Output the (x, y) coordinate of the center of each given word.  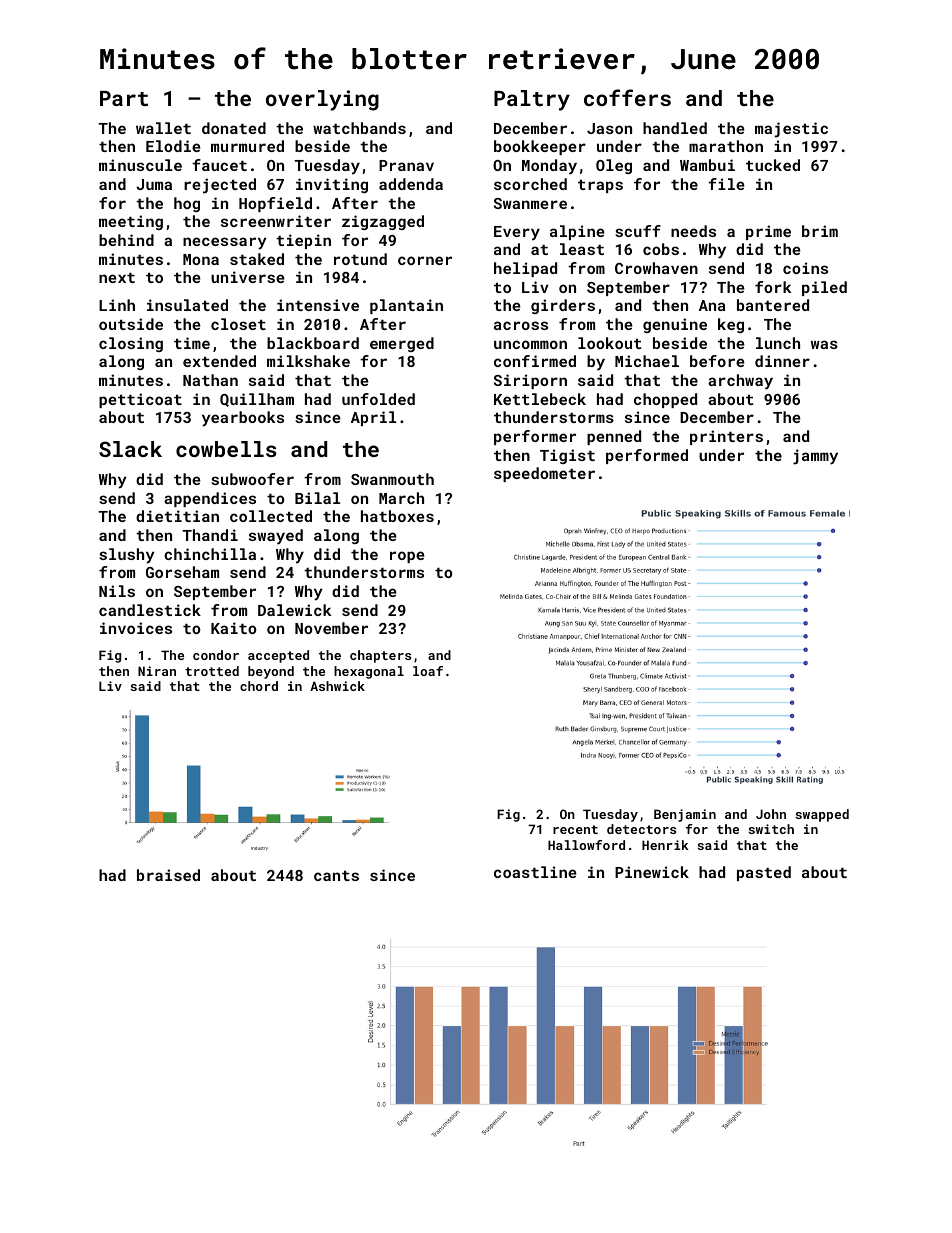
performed (647, 456)
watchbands (359, 128)
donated (234, 128)
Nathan (210, 380)
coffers (627, 97)
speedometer (544, 474)
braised (168, 875)
